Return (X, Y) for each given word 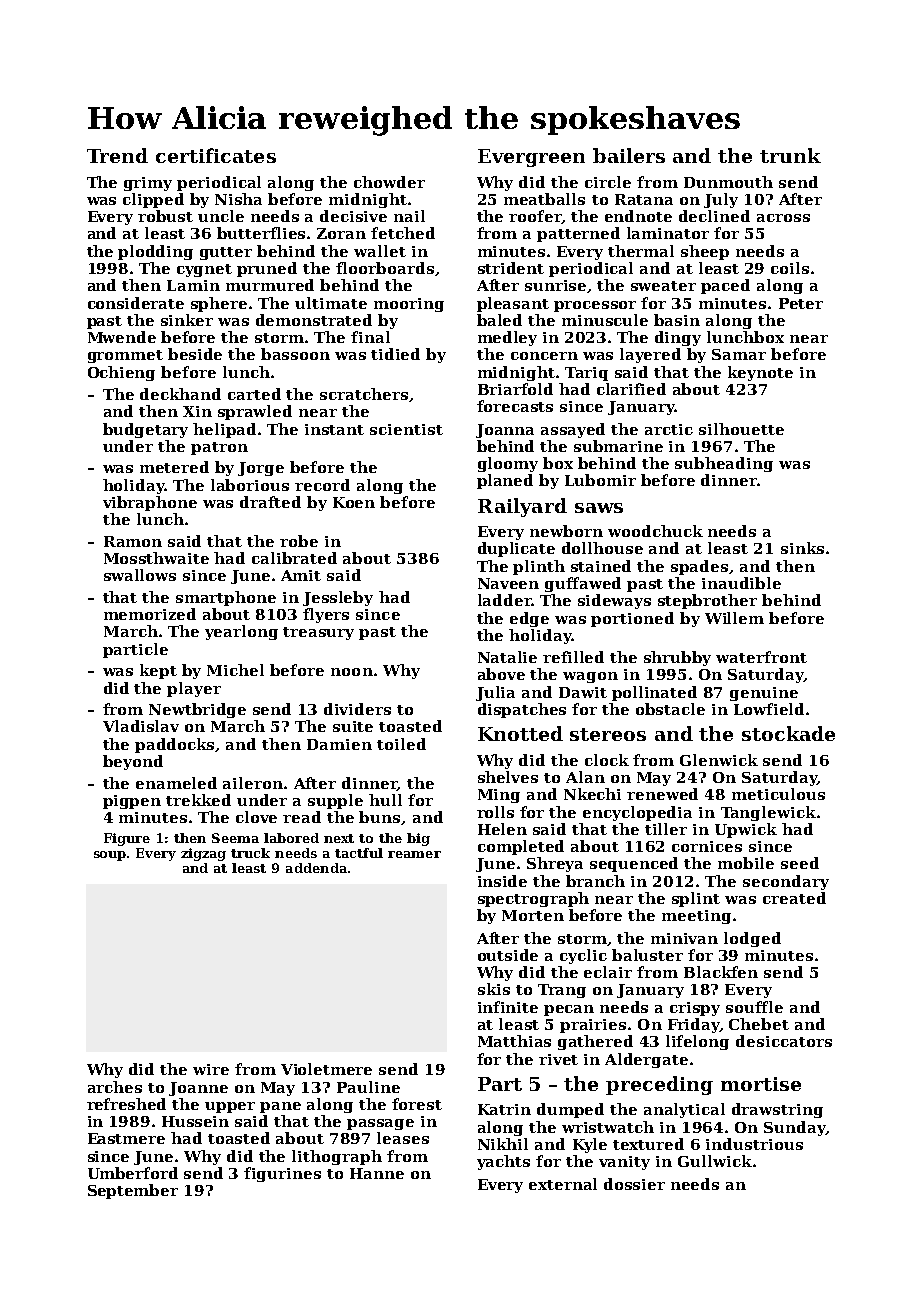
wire (211, 1069)
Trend (117, 155)
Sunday (795, 1128)
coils (790, 268)
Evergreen (531, 158)
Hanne (377, 1173)
